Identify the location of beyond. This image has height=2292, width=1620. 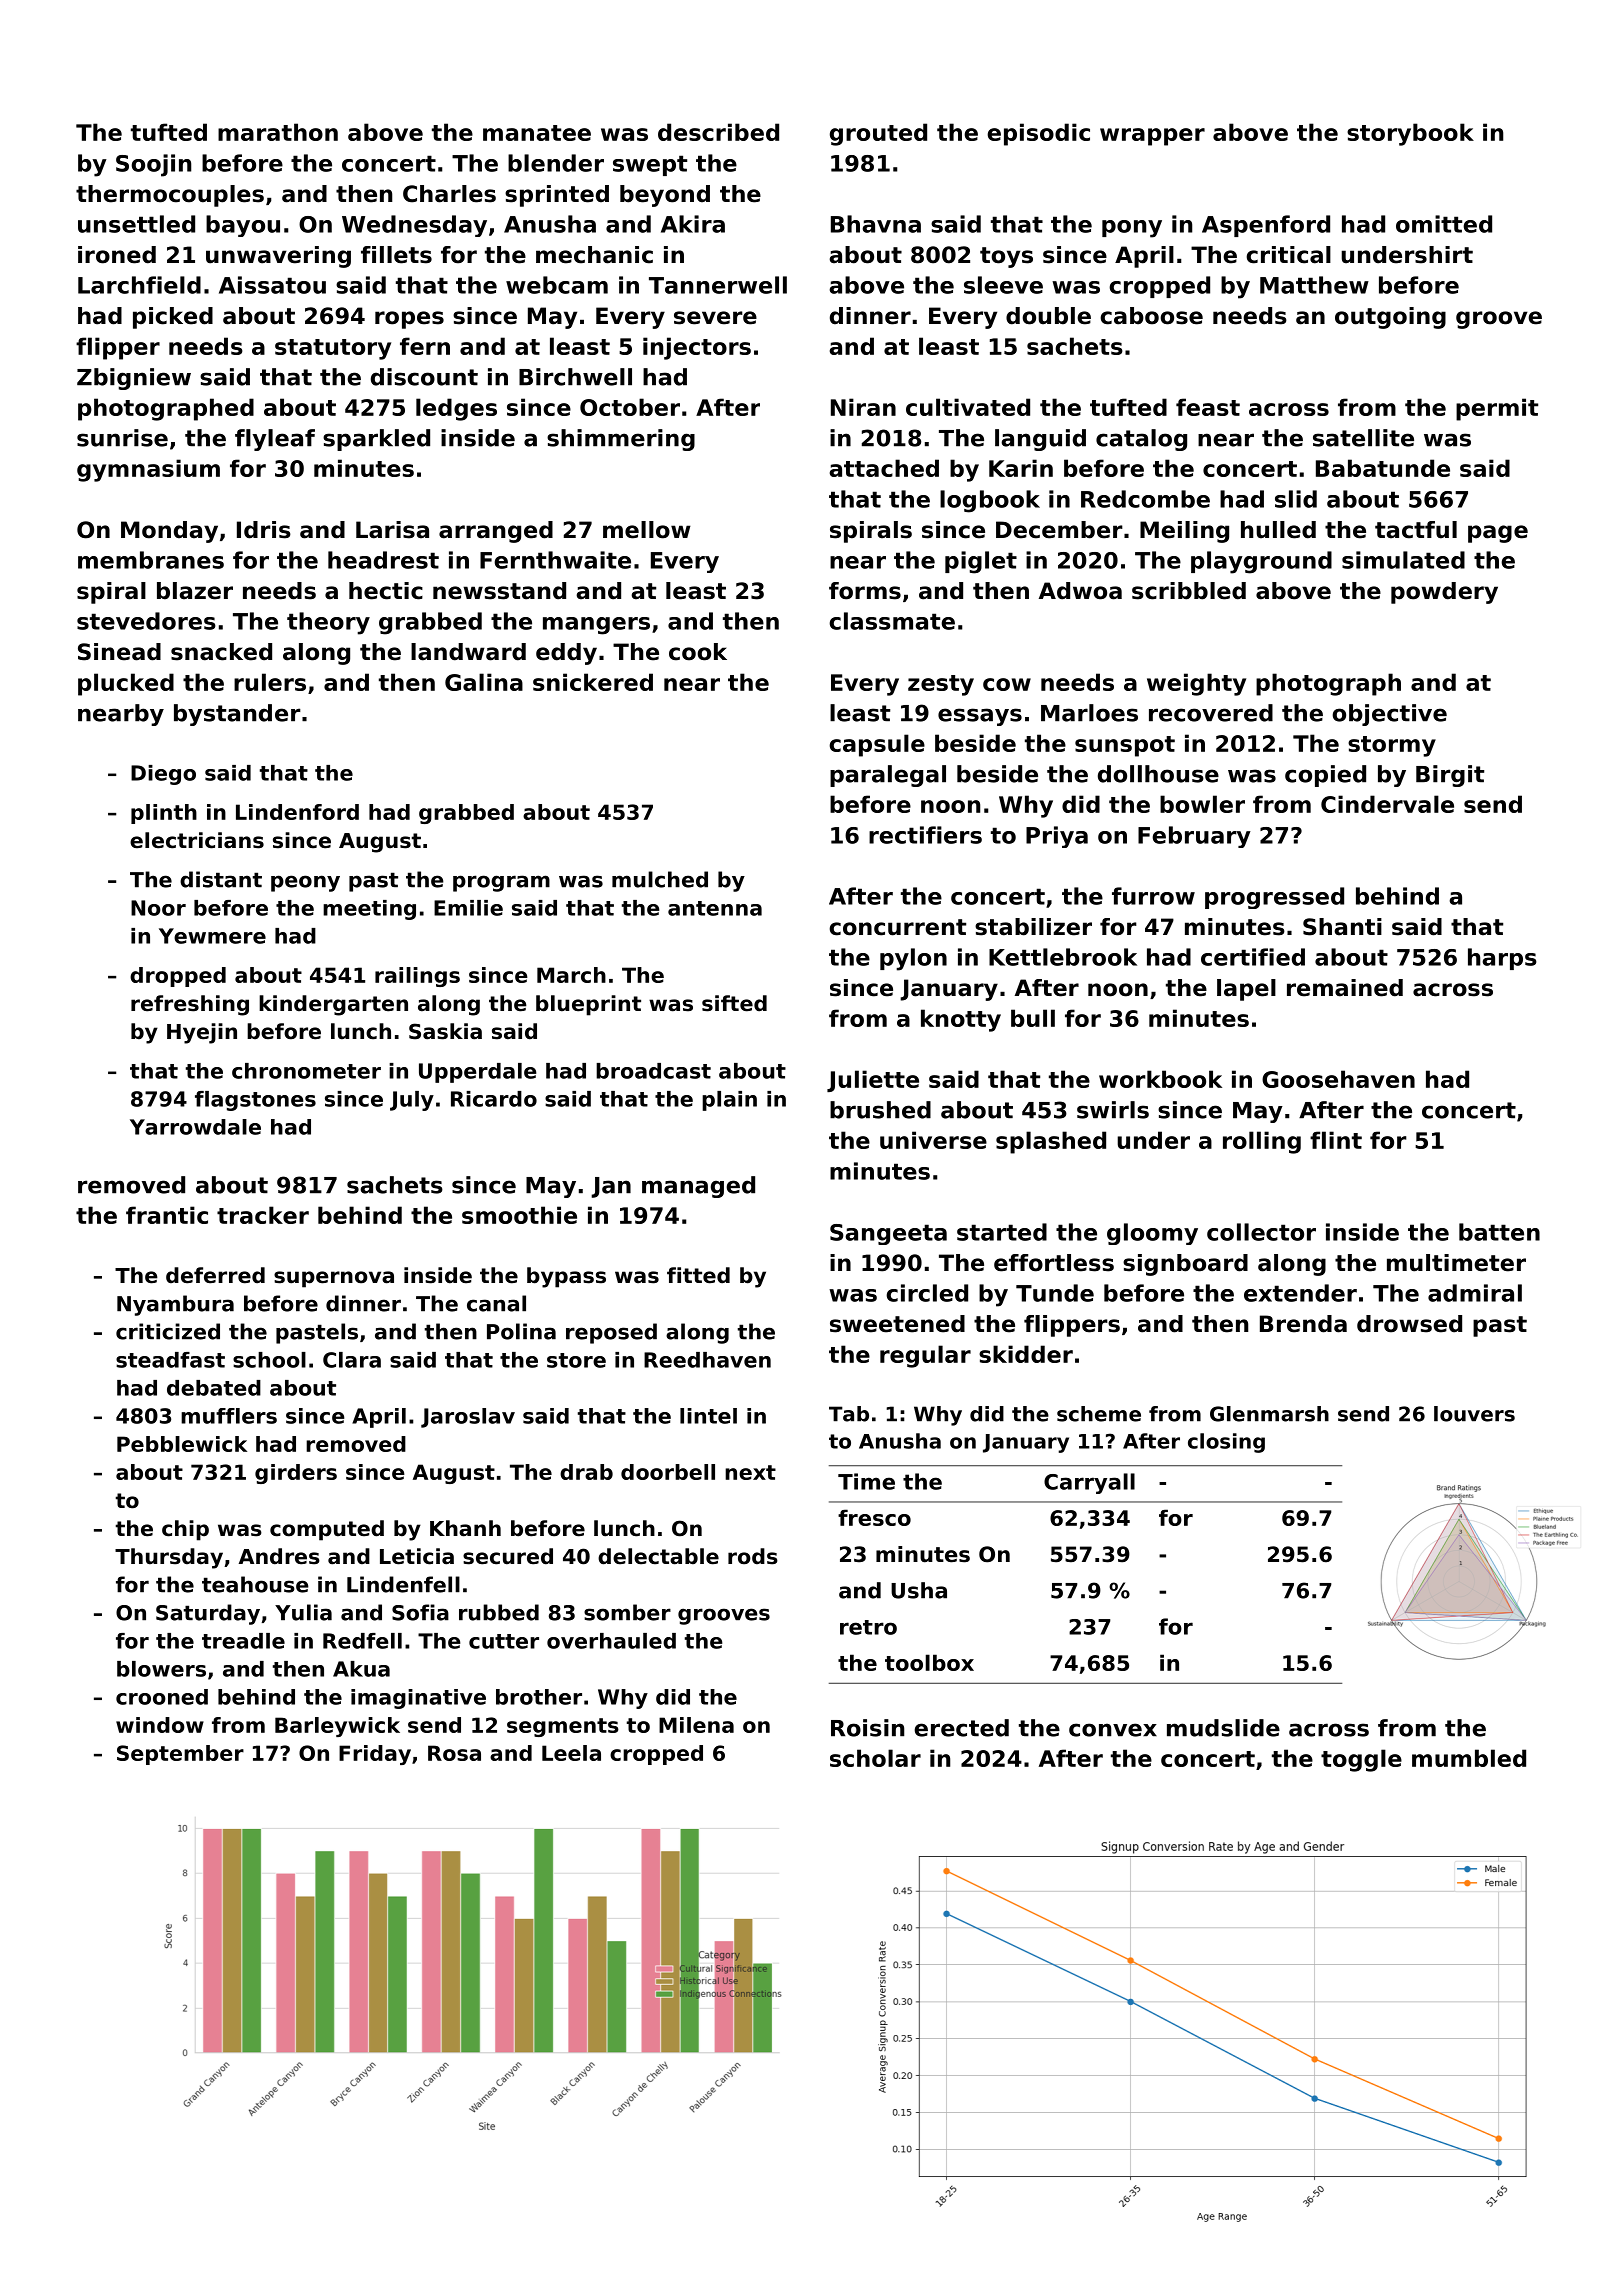
(665, 196).
